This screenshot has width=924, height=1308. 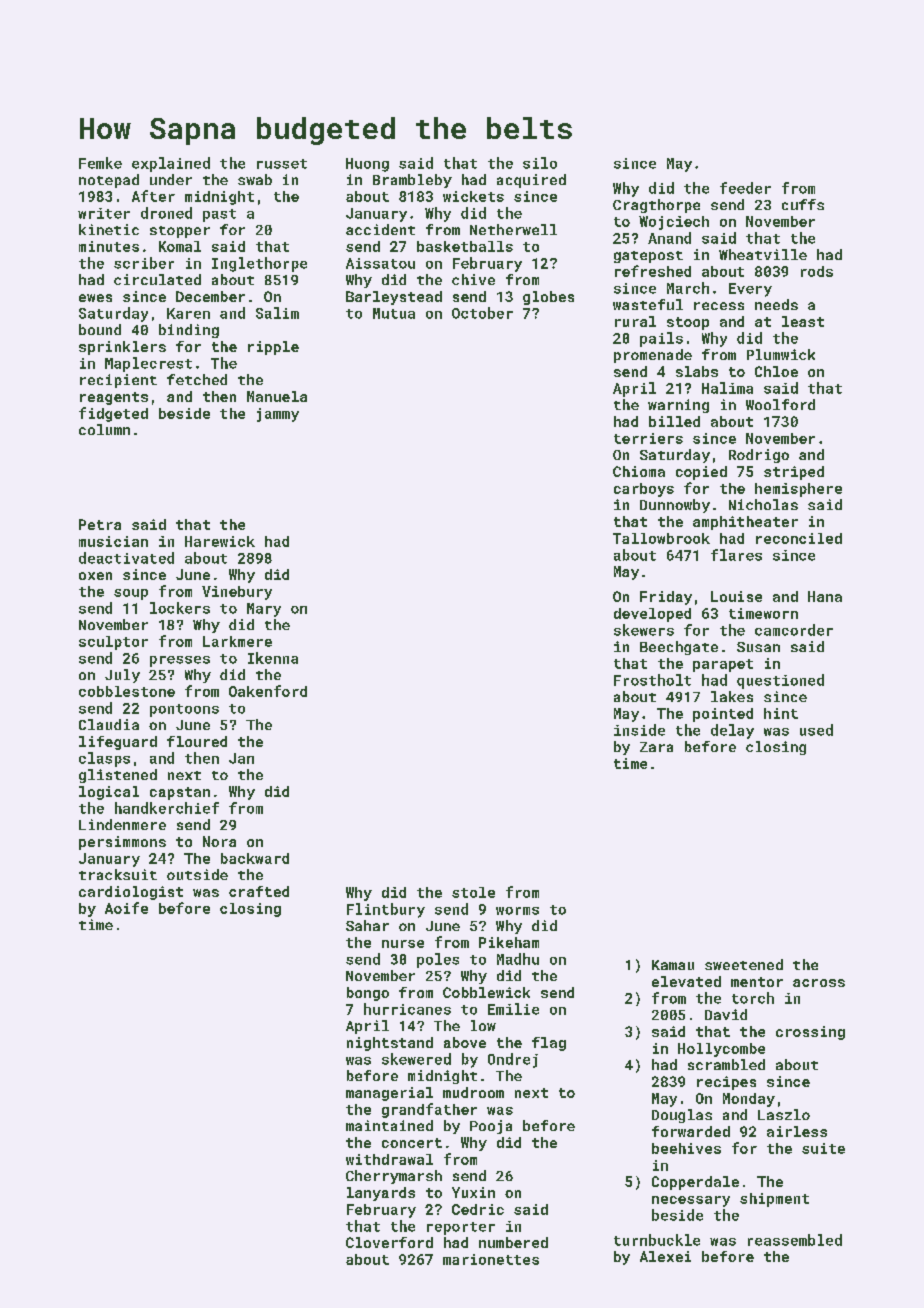 I want to click on Barleystead, so click(x=394, y=298).
